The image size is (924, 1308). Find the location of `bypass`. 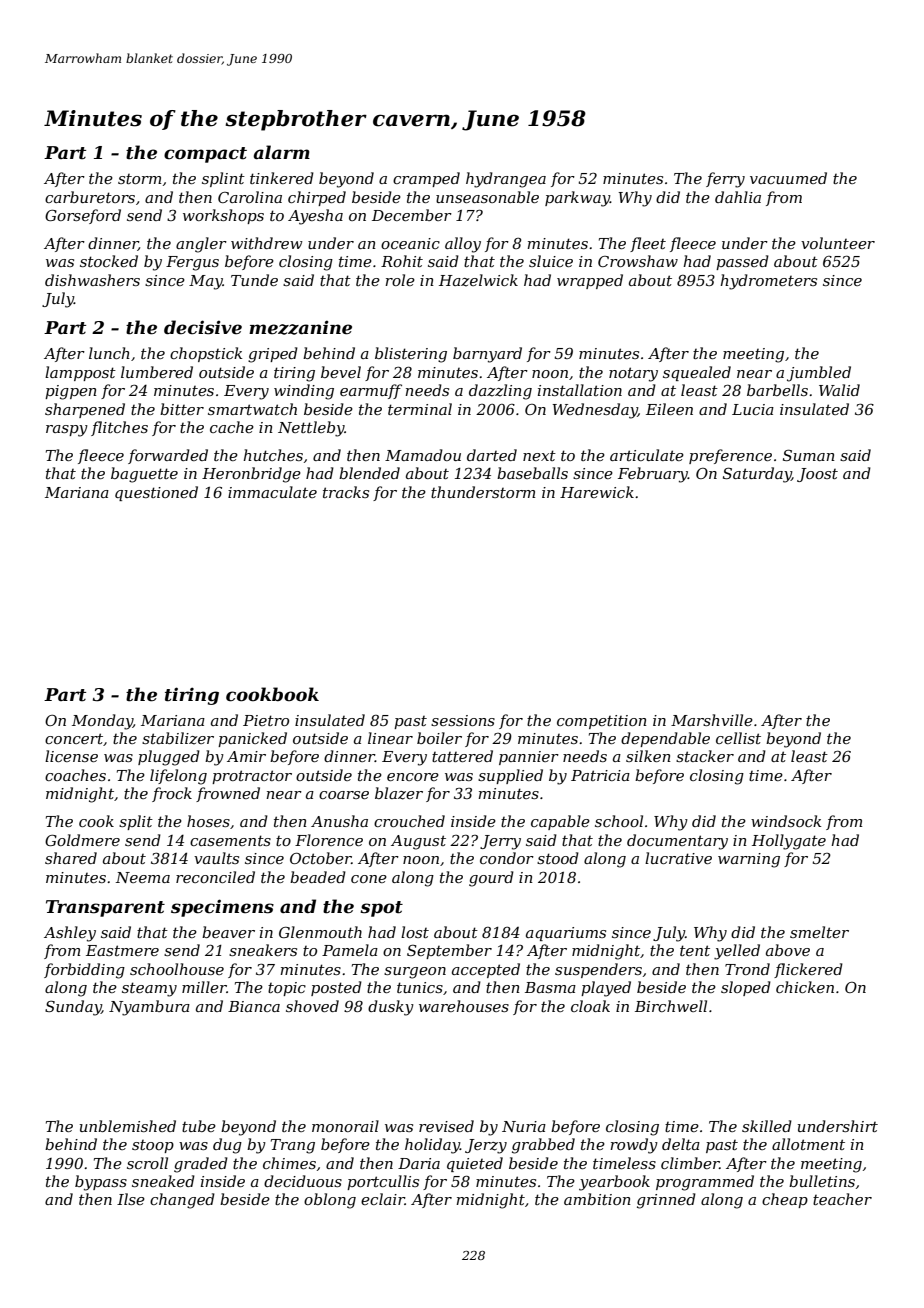

bypass is located at coordinates (101, 1183).
